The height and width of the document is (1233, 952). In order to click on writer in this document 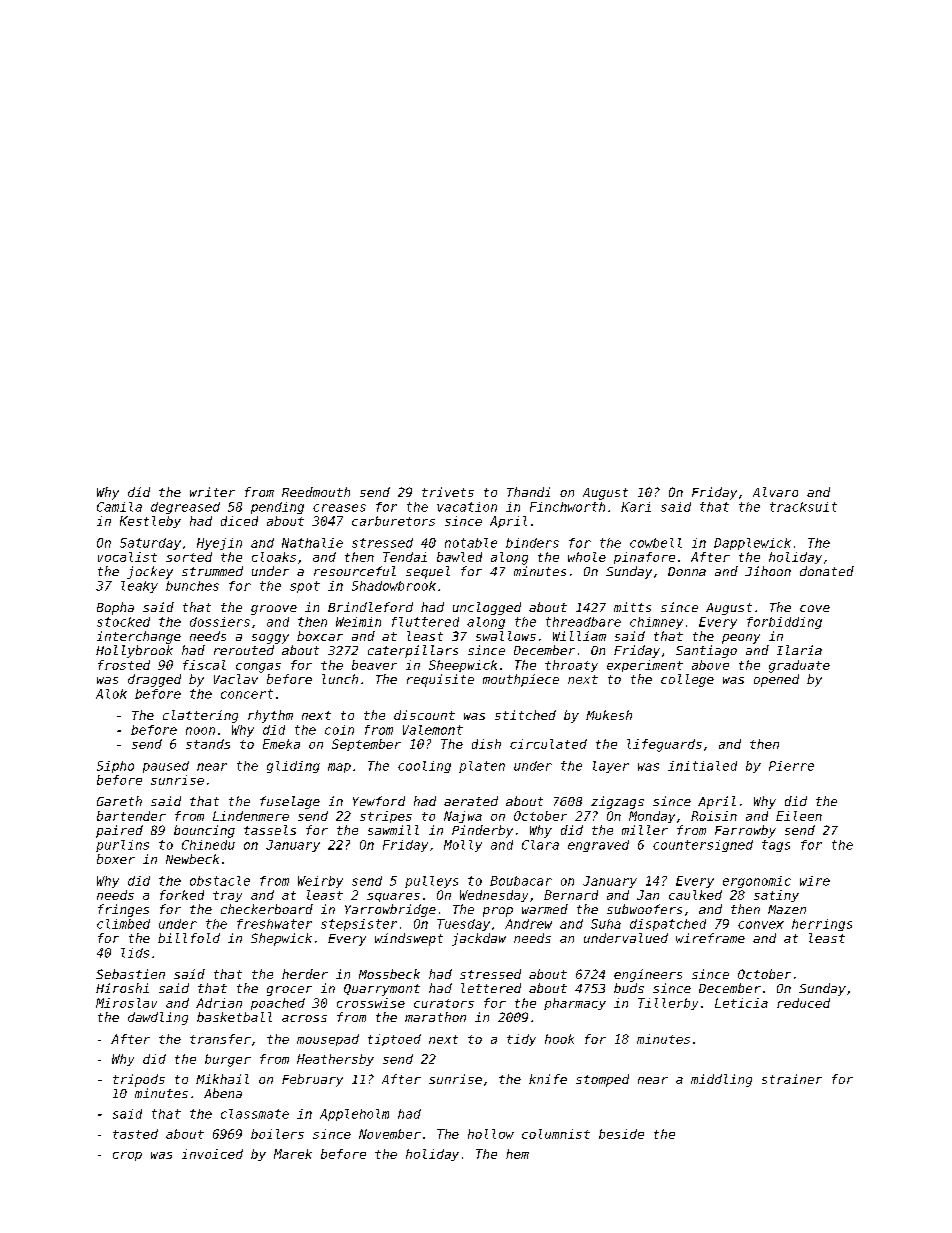, I will do `click(212, 492)`.
